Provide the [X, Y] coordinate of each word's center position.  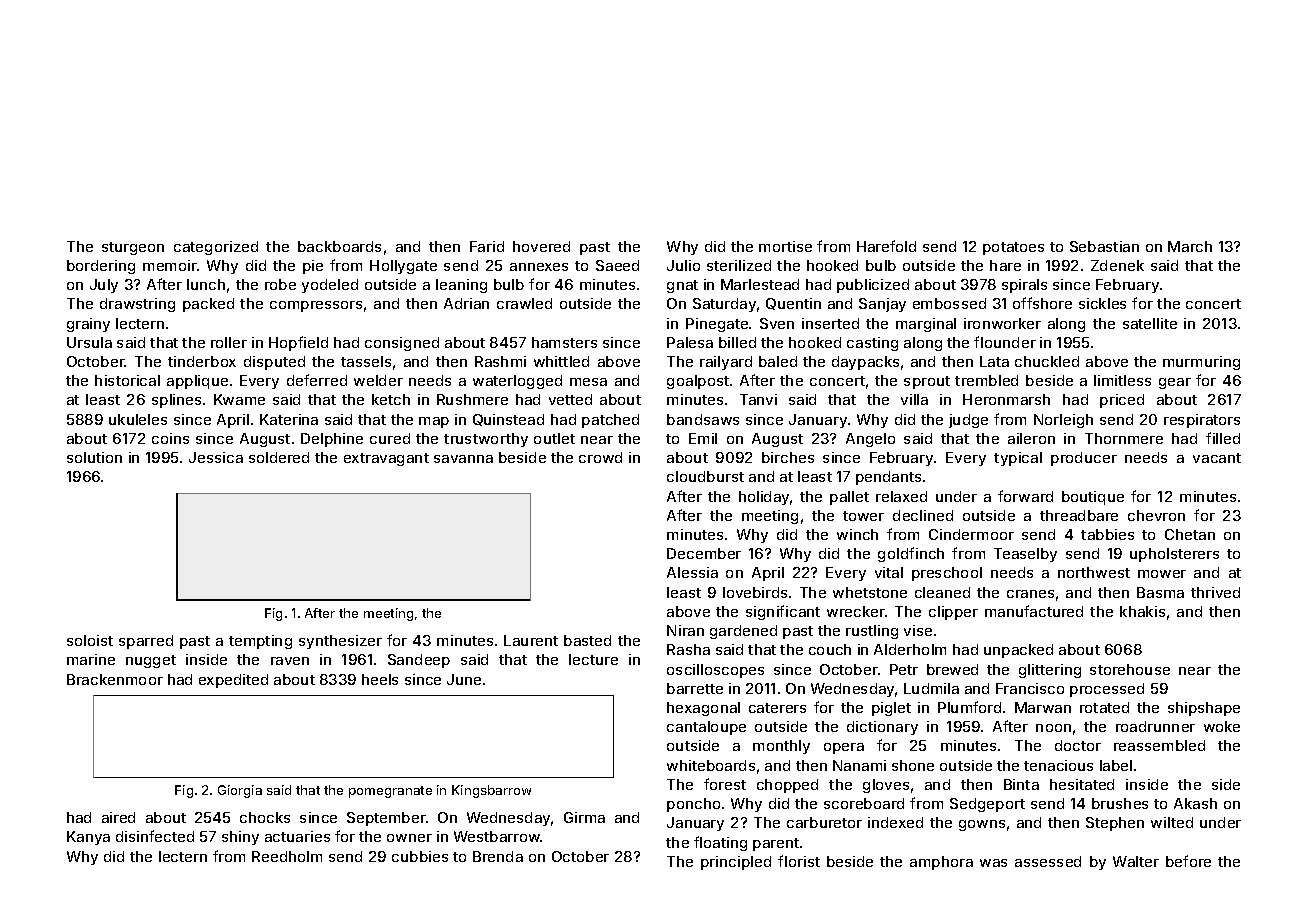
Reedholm [287, 856]
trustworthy [486, 440]
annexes [539, 267]
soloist [90, 640]
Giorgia [240, 791]
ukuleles [138, 419]
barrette [695, 688]
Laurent [531, 640]
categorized [216, 248]
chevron [1156, 515]
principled [736, 863]
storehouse [1130, 669]
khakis [1142, 611]
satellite [1150, 323]
